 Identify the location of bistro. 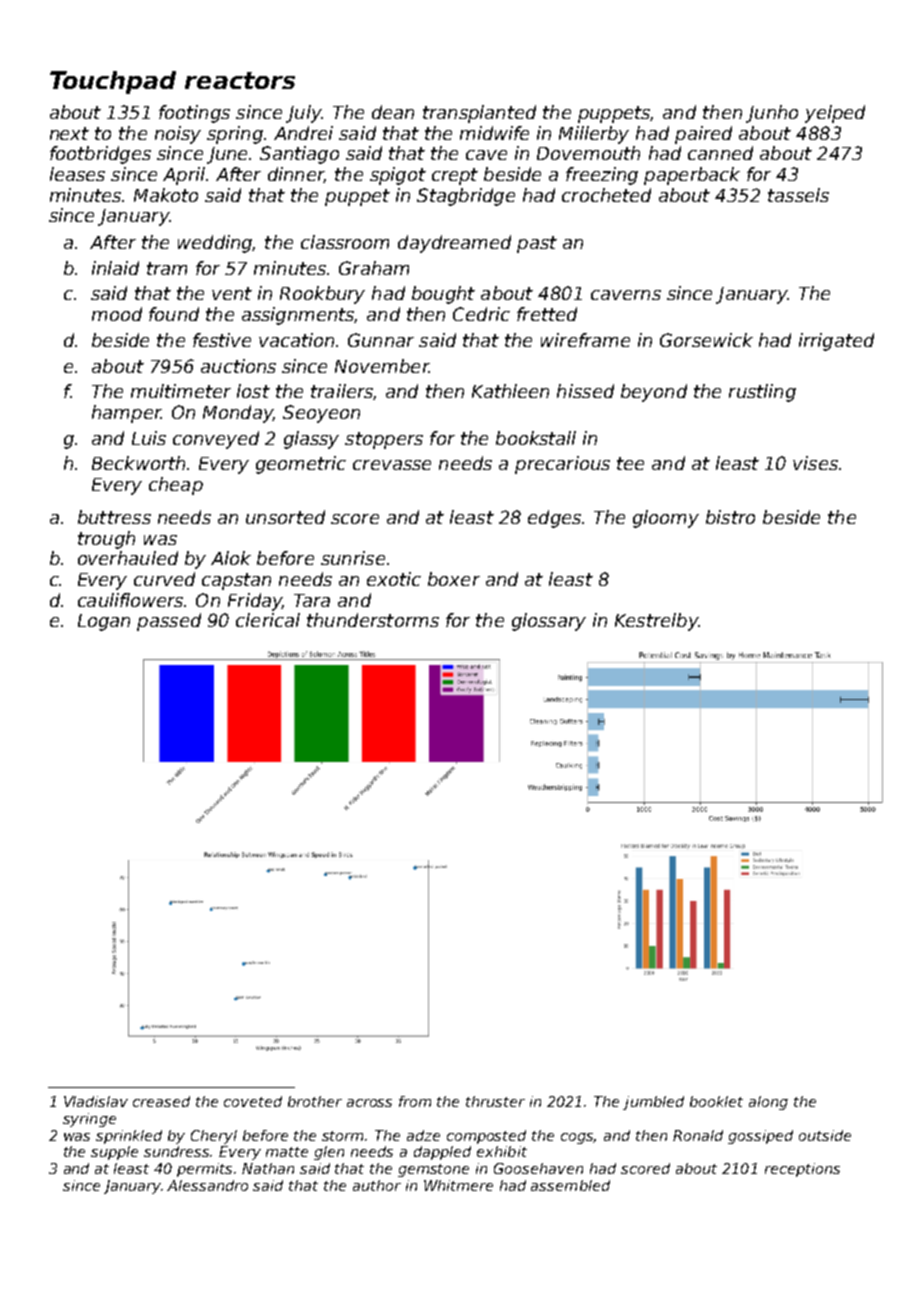
(730, 517).
